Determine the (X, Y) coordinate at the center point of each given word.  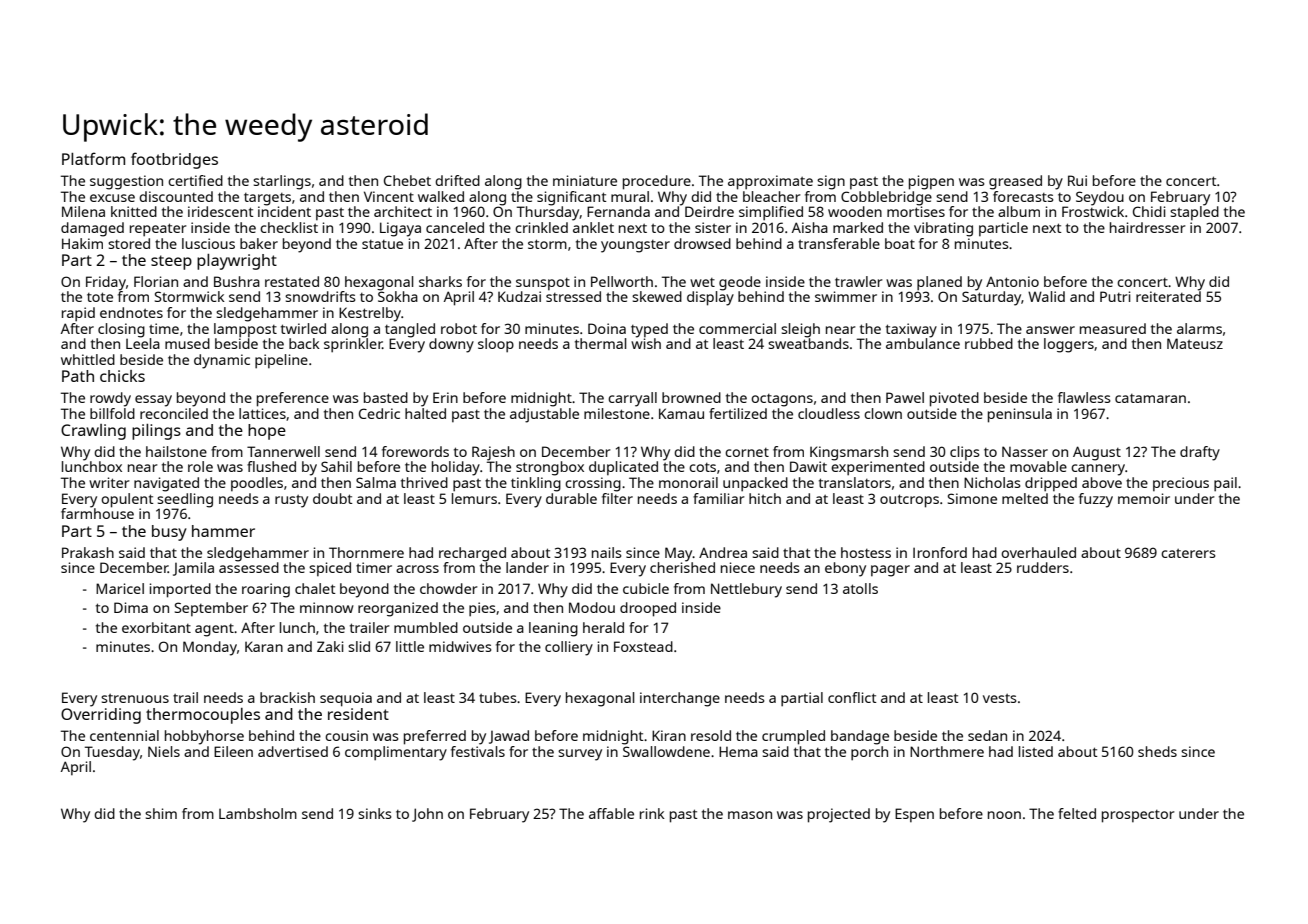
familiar (719, 498)
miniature (585, 180)
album (1019, 211)
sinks (375, 813)
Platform (93, 158)
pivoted (954, 399)
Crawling (93, 432)
